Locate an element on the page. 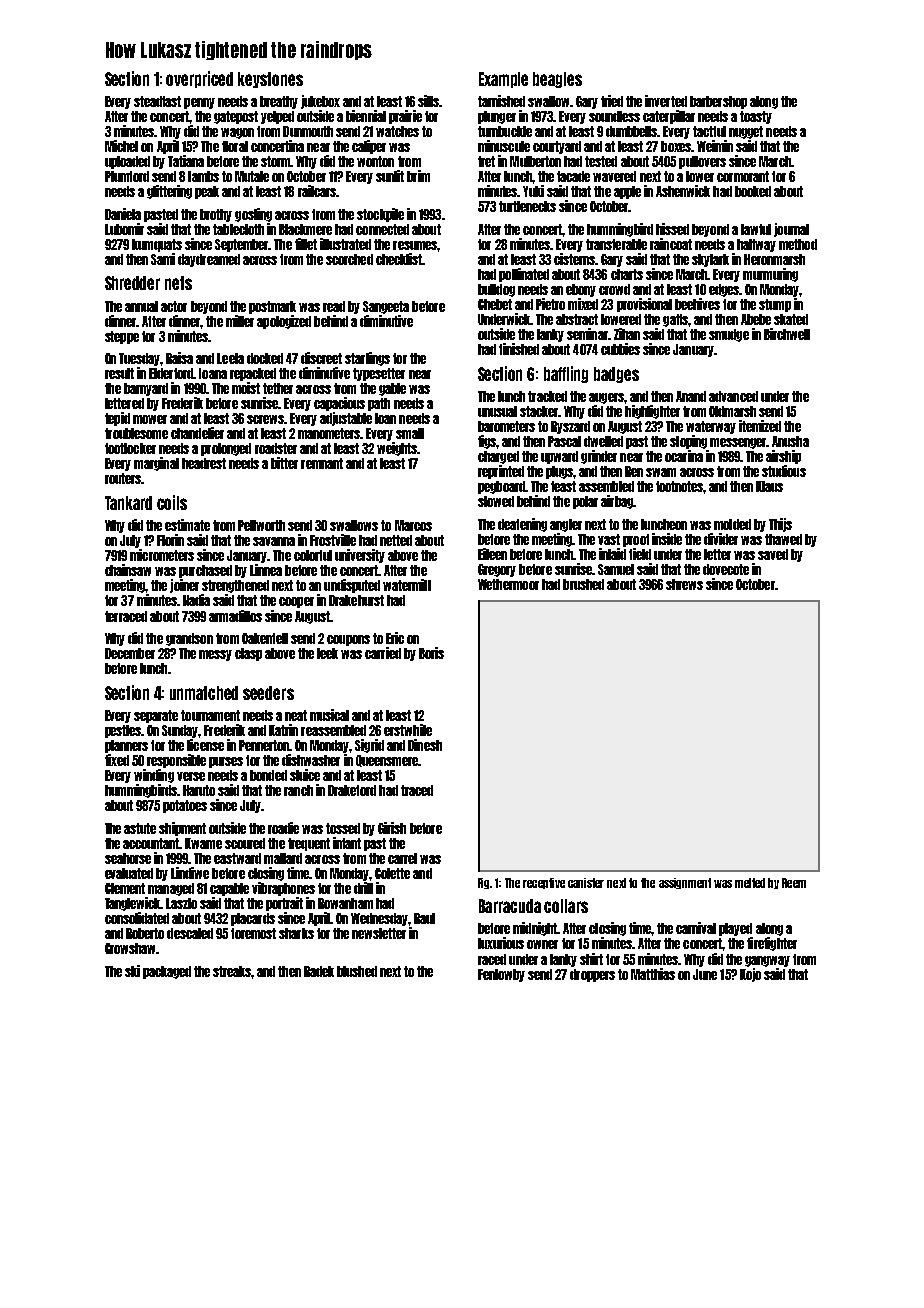 This document has height=1308, width=924. shrews is located at coordinates (684, 584).
